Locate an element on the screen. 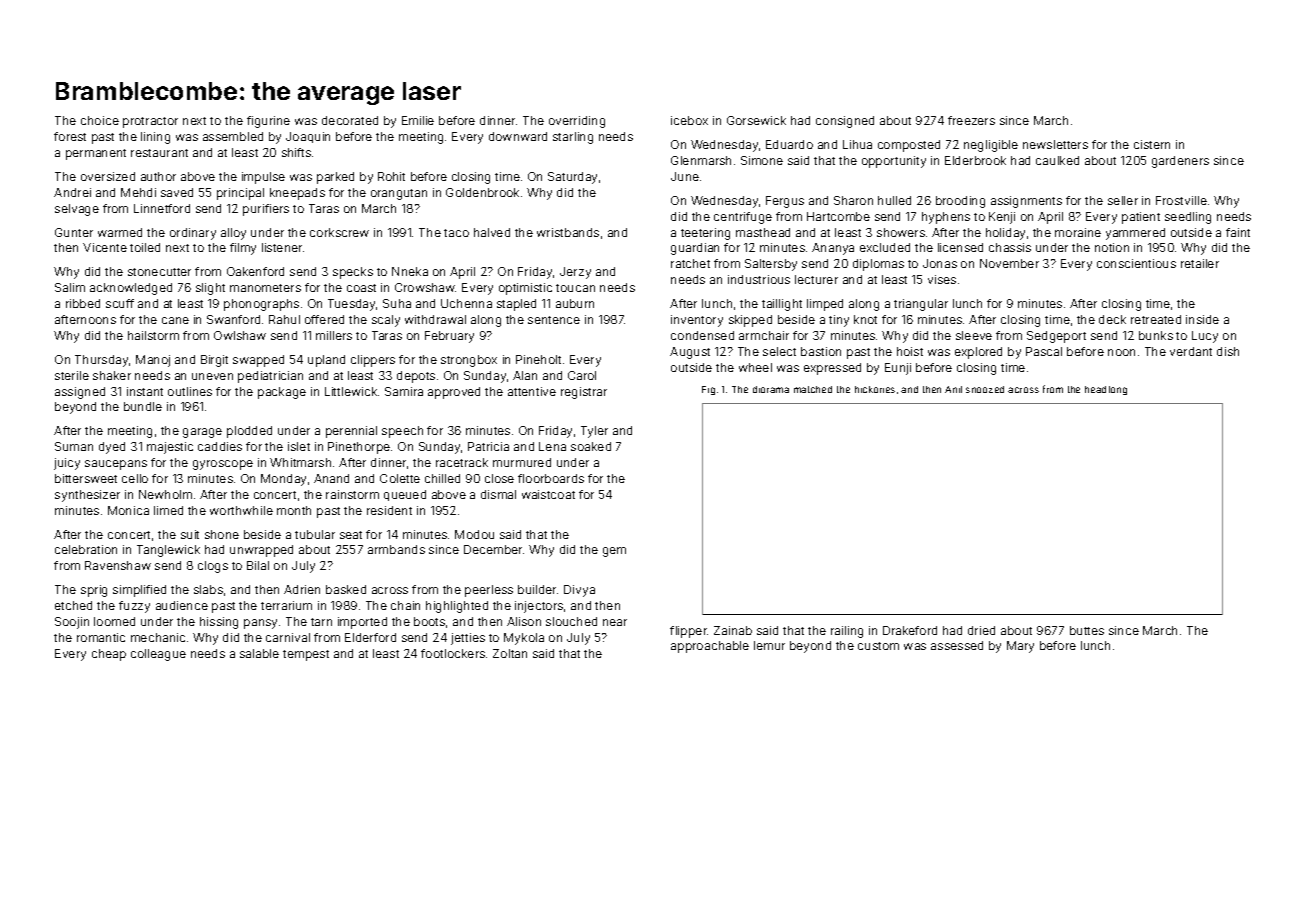 The width and height of the screenshot is (1308, 924). injectors is located at coordinates (539, 607).
